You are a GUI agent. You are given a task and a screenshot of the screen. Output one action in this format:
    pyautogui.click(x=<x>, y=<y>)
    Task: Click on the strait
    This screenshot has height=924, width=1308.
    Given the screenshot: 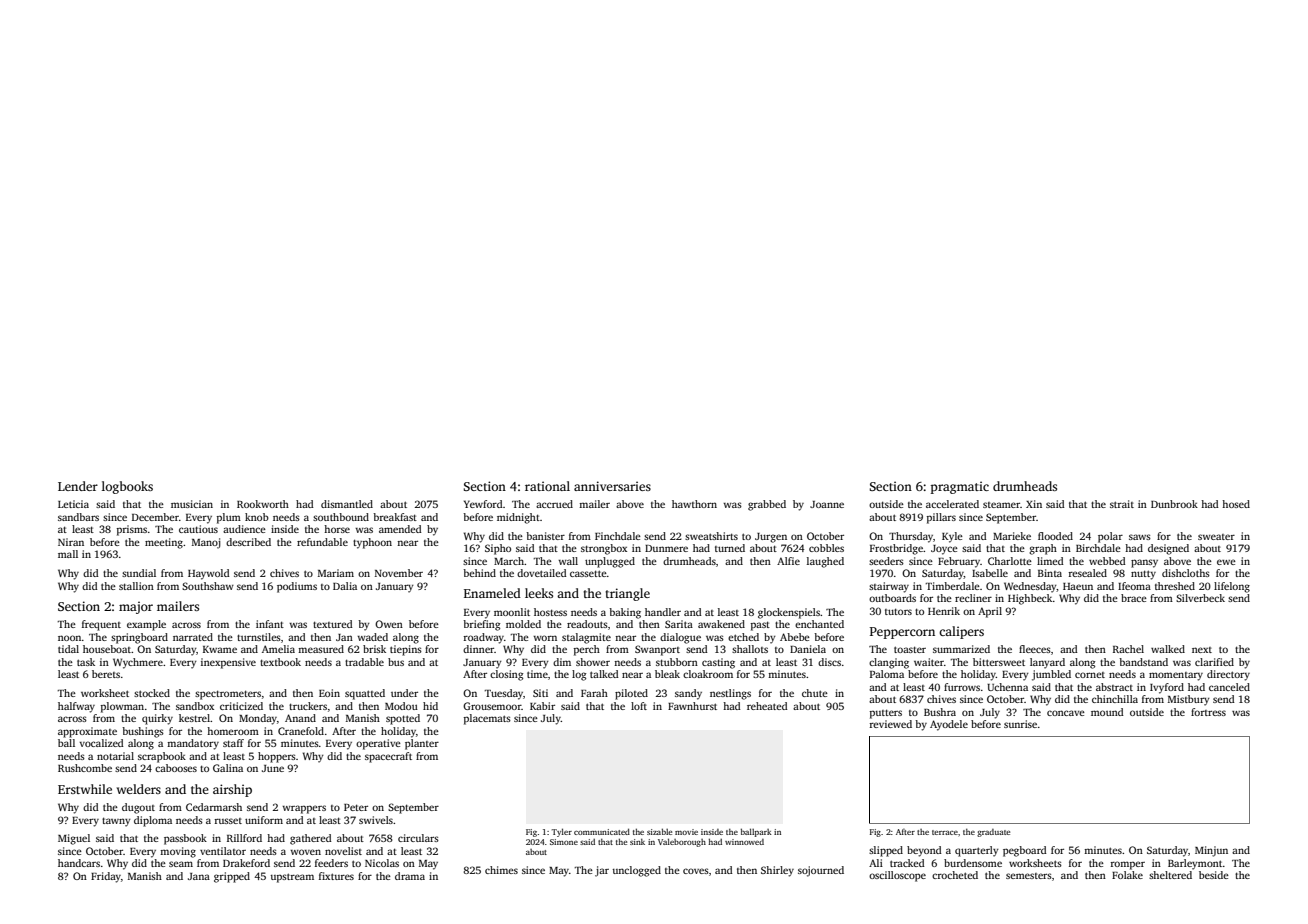 What is the action you would take?
    pyautogui.click(x=1122, y=504)
